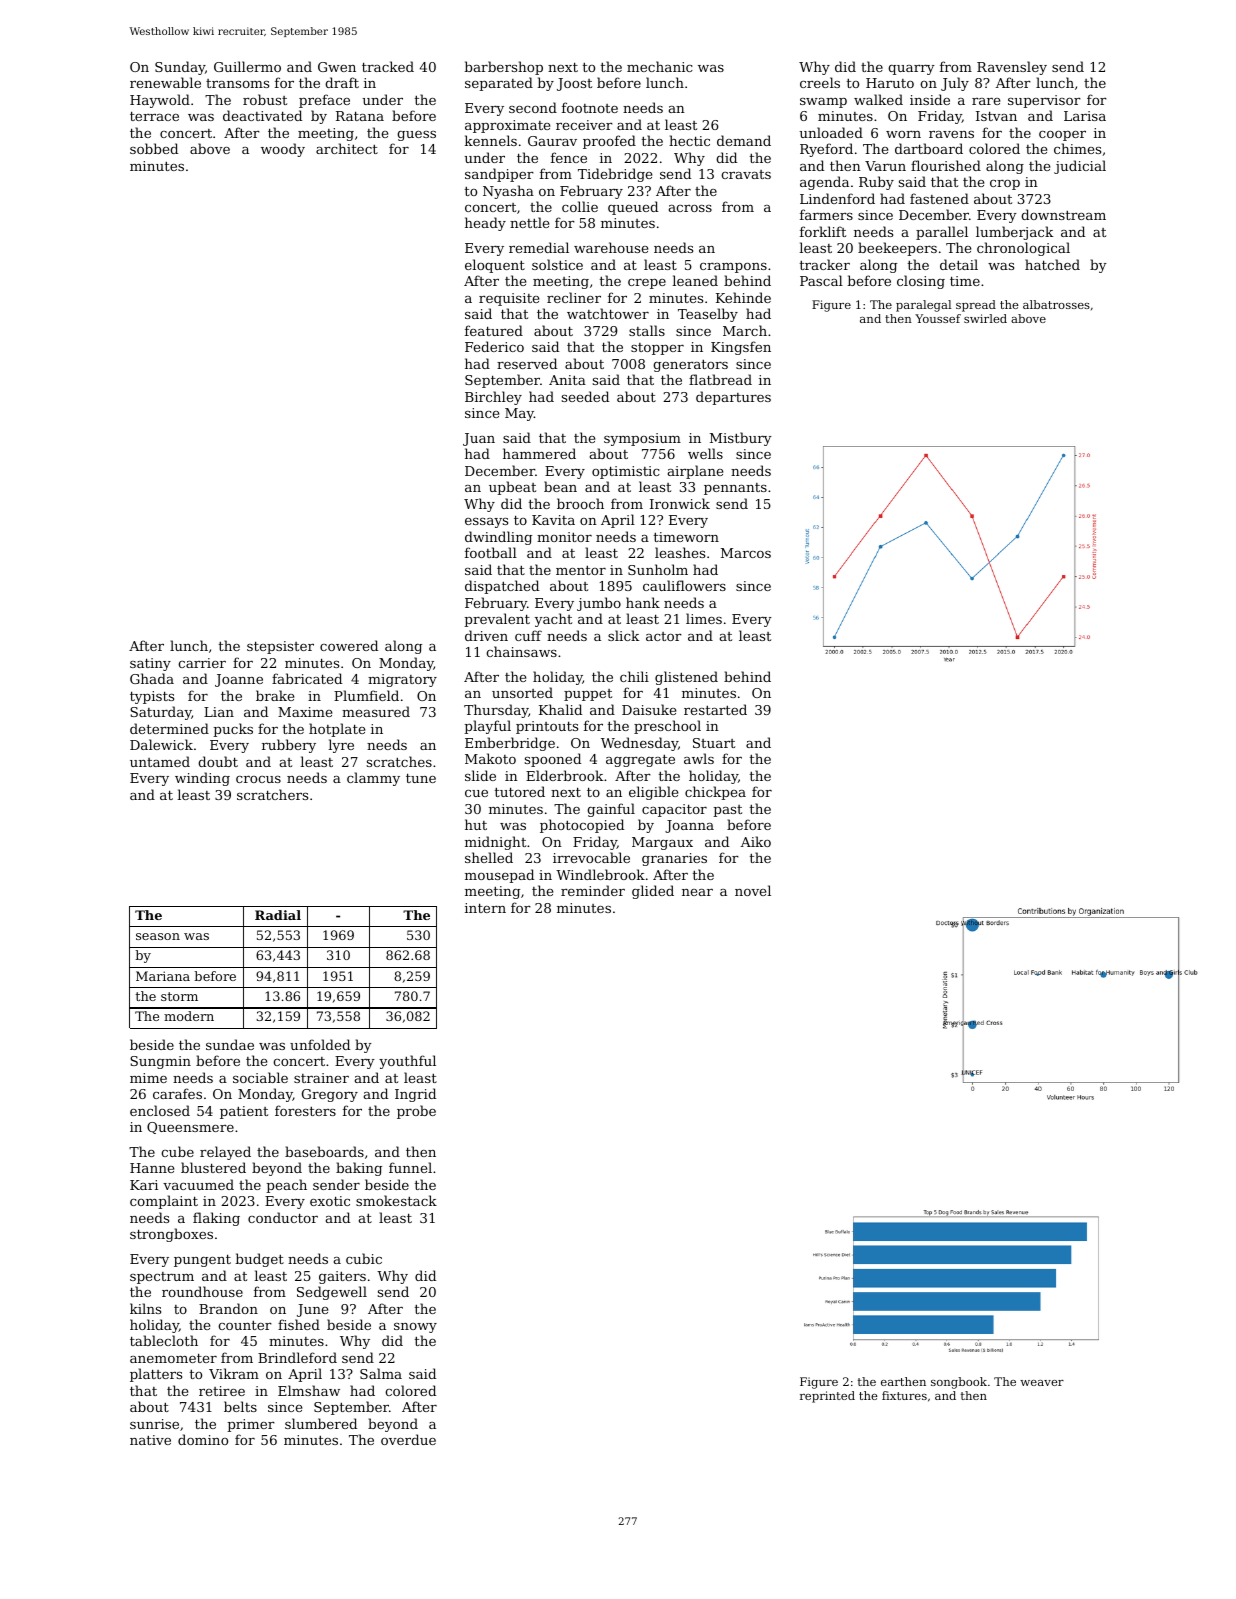 The width and height of the document is (1236, 1599). What do you see at coordinates (410, 1167) in the document?
I see `funnel` at bounding box center [410, 1167].
